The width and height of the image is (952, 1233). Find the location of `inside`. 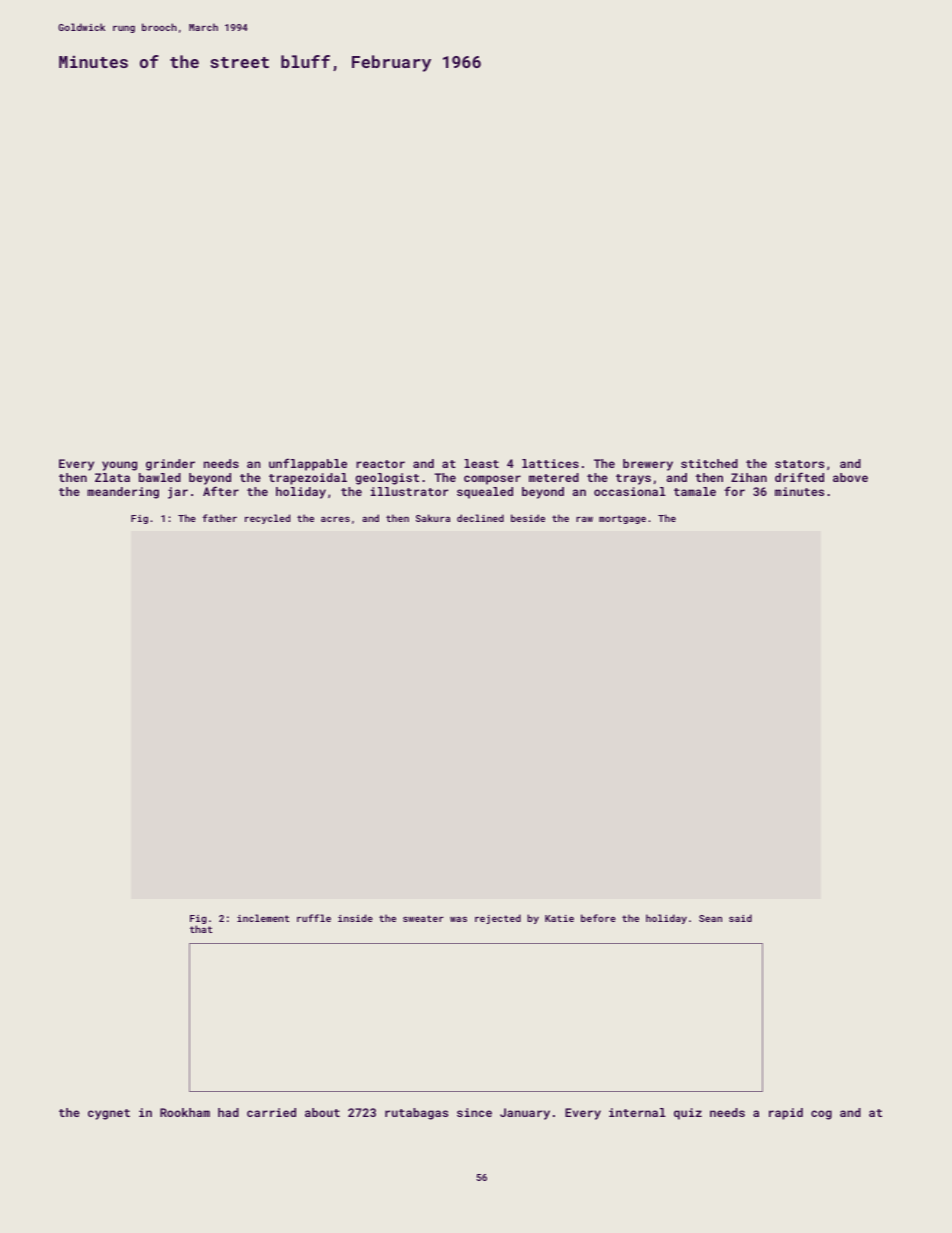

inside is located at coordinates (355, 918).
